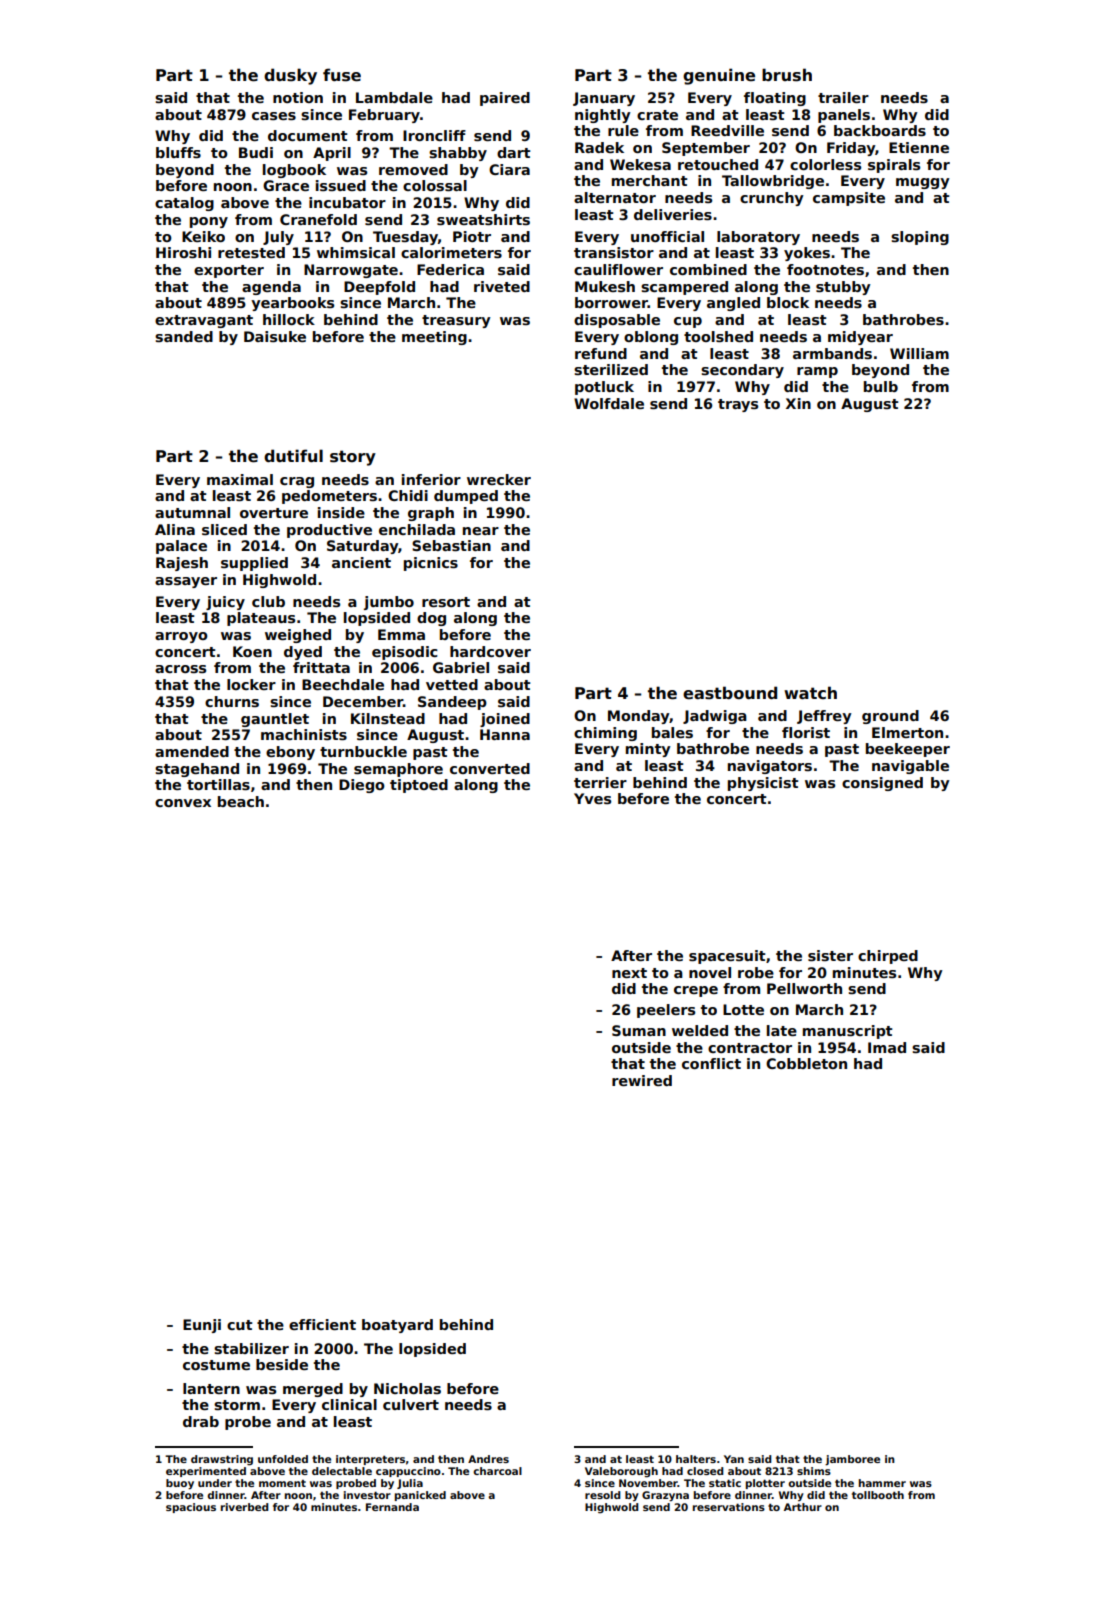  Describe the element at coordinates (843, 97) in the screenshot. I see `trailer` at that location.
